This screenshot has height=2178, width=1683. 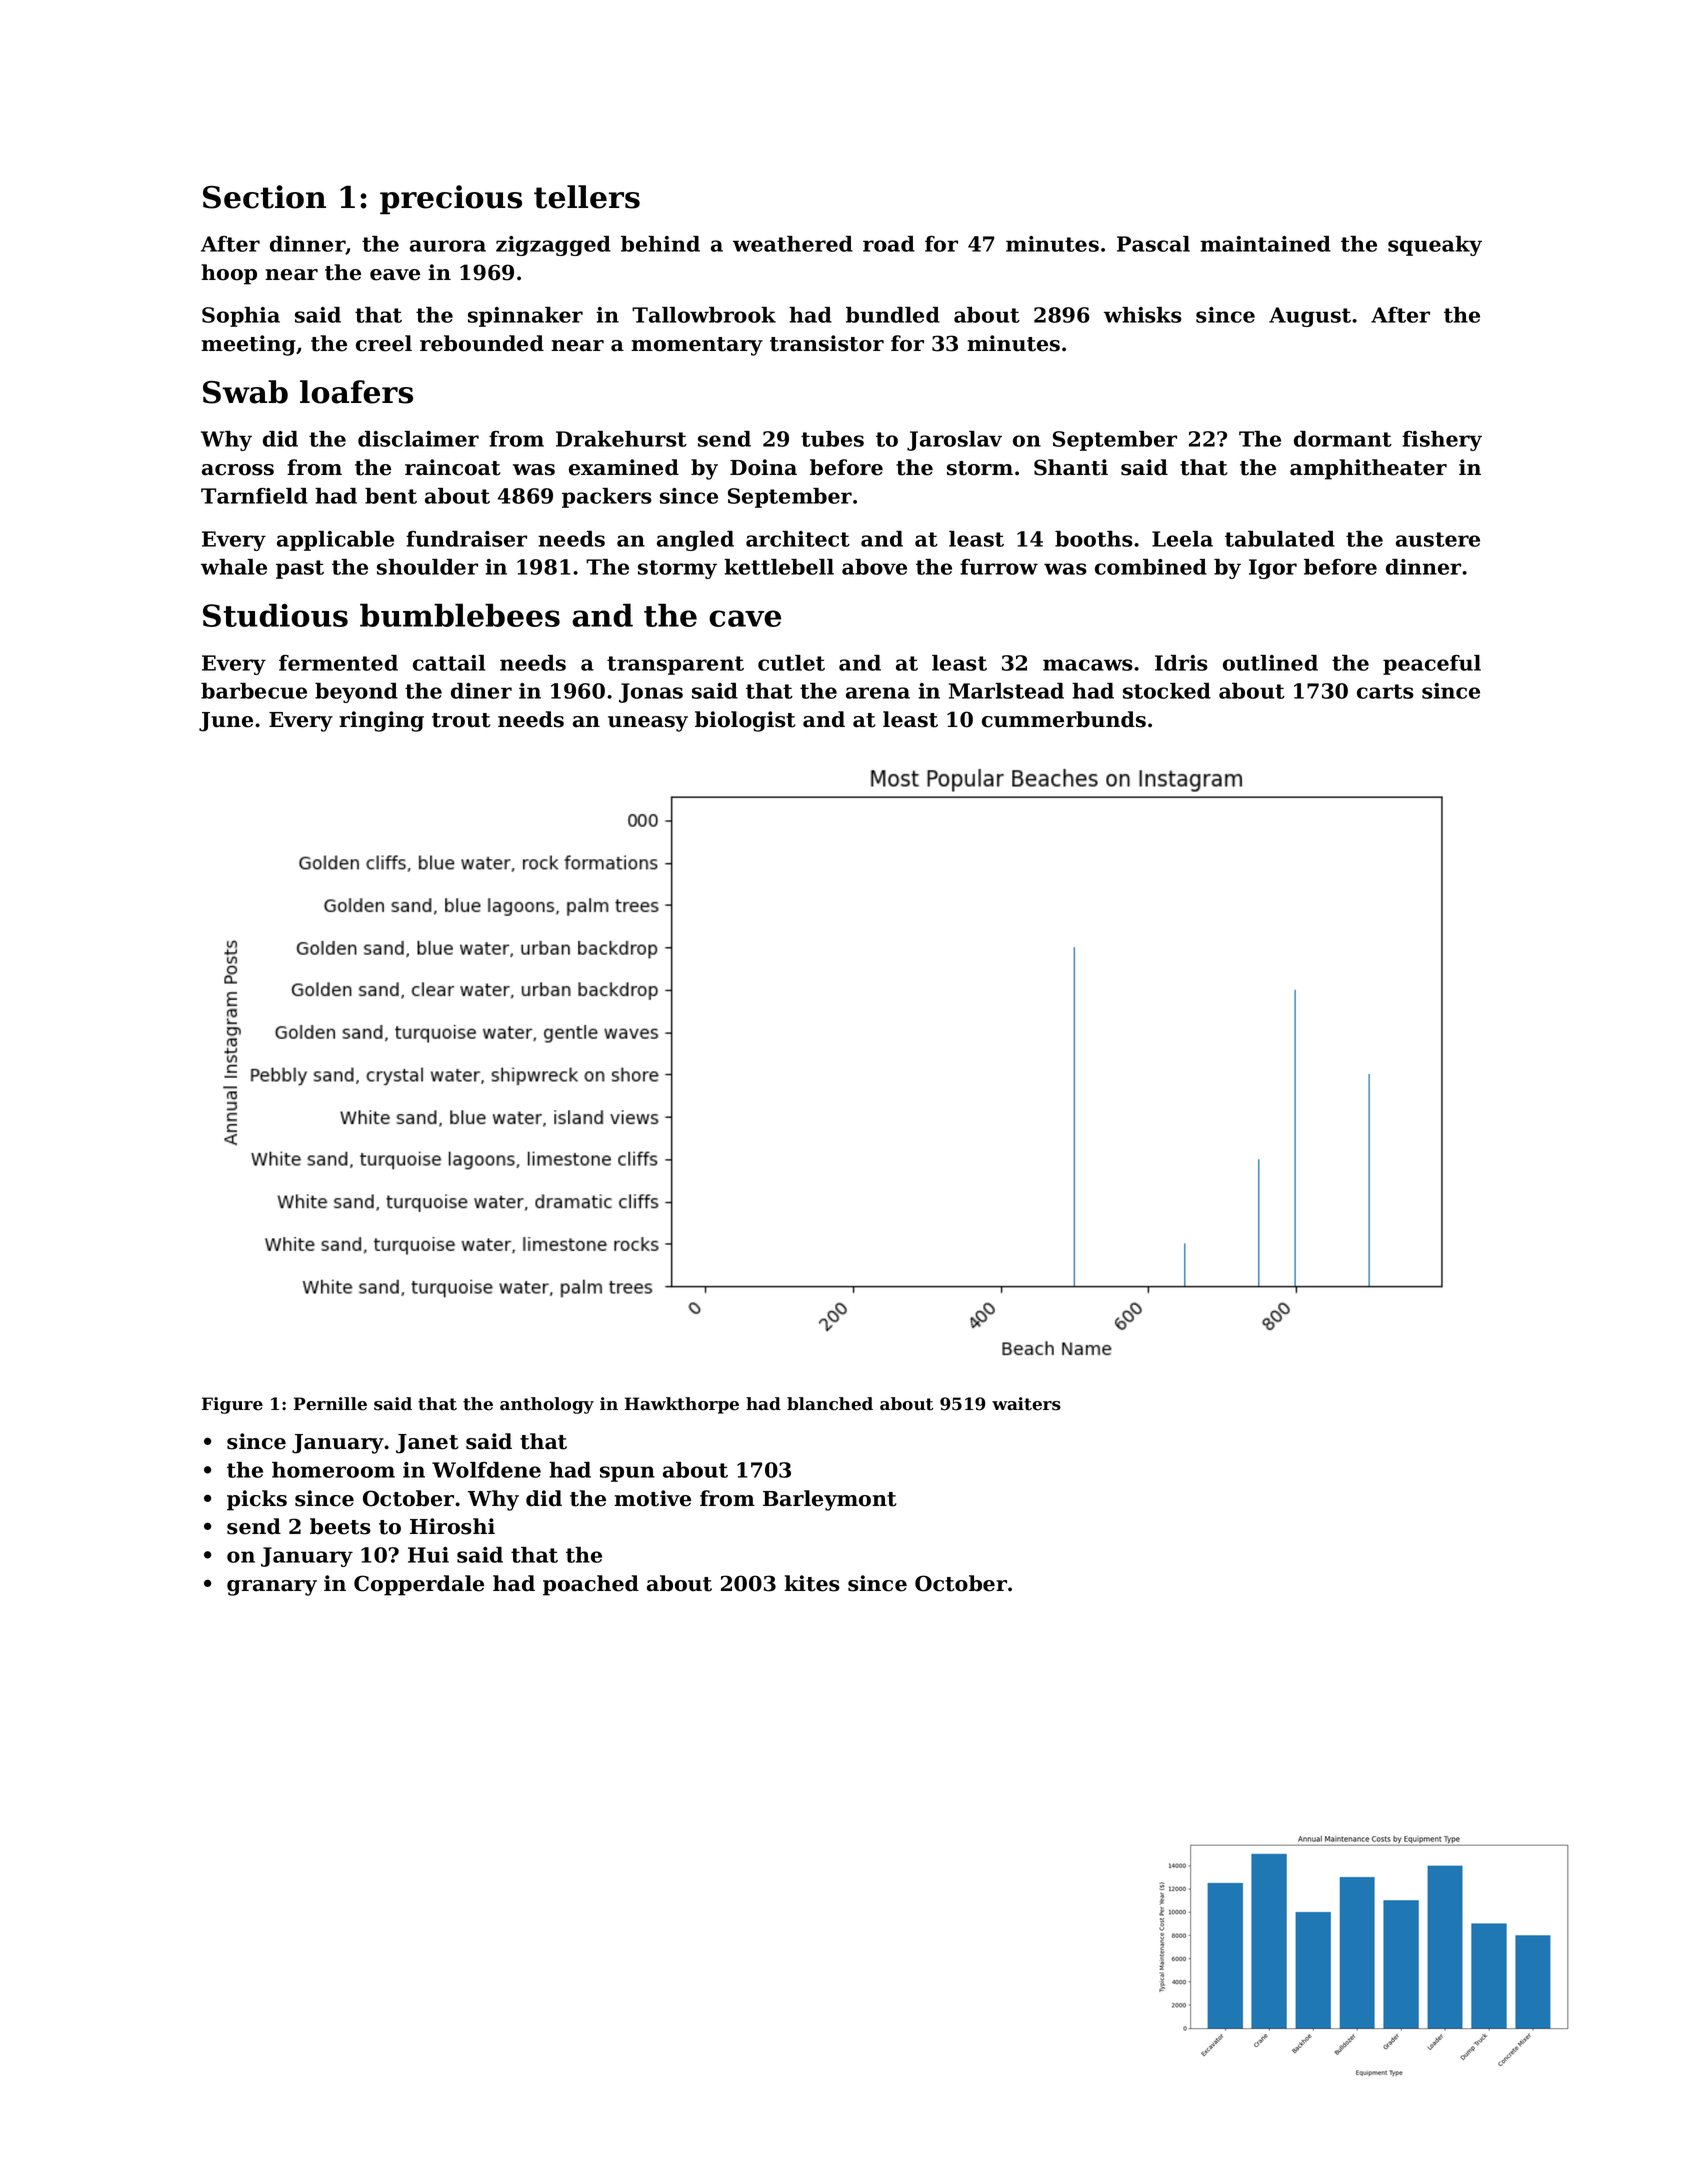 I want to click on trout, so click(x=461, y=720).
